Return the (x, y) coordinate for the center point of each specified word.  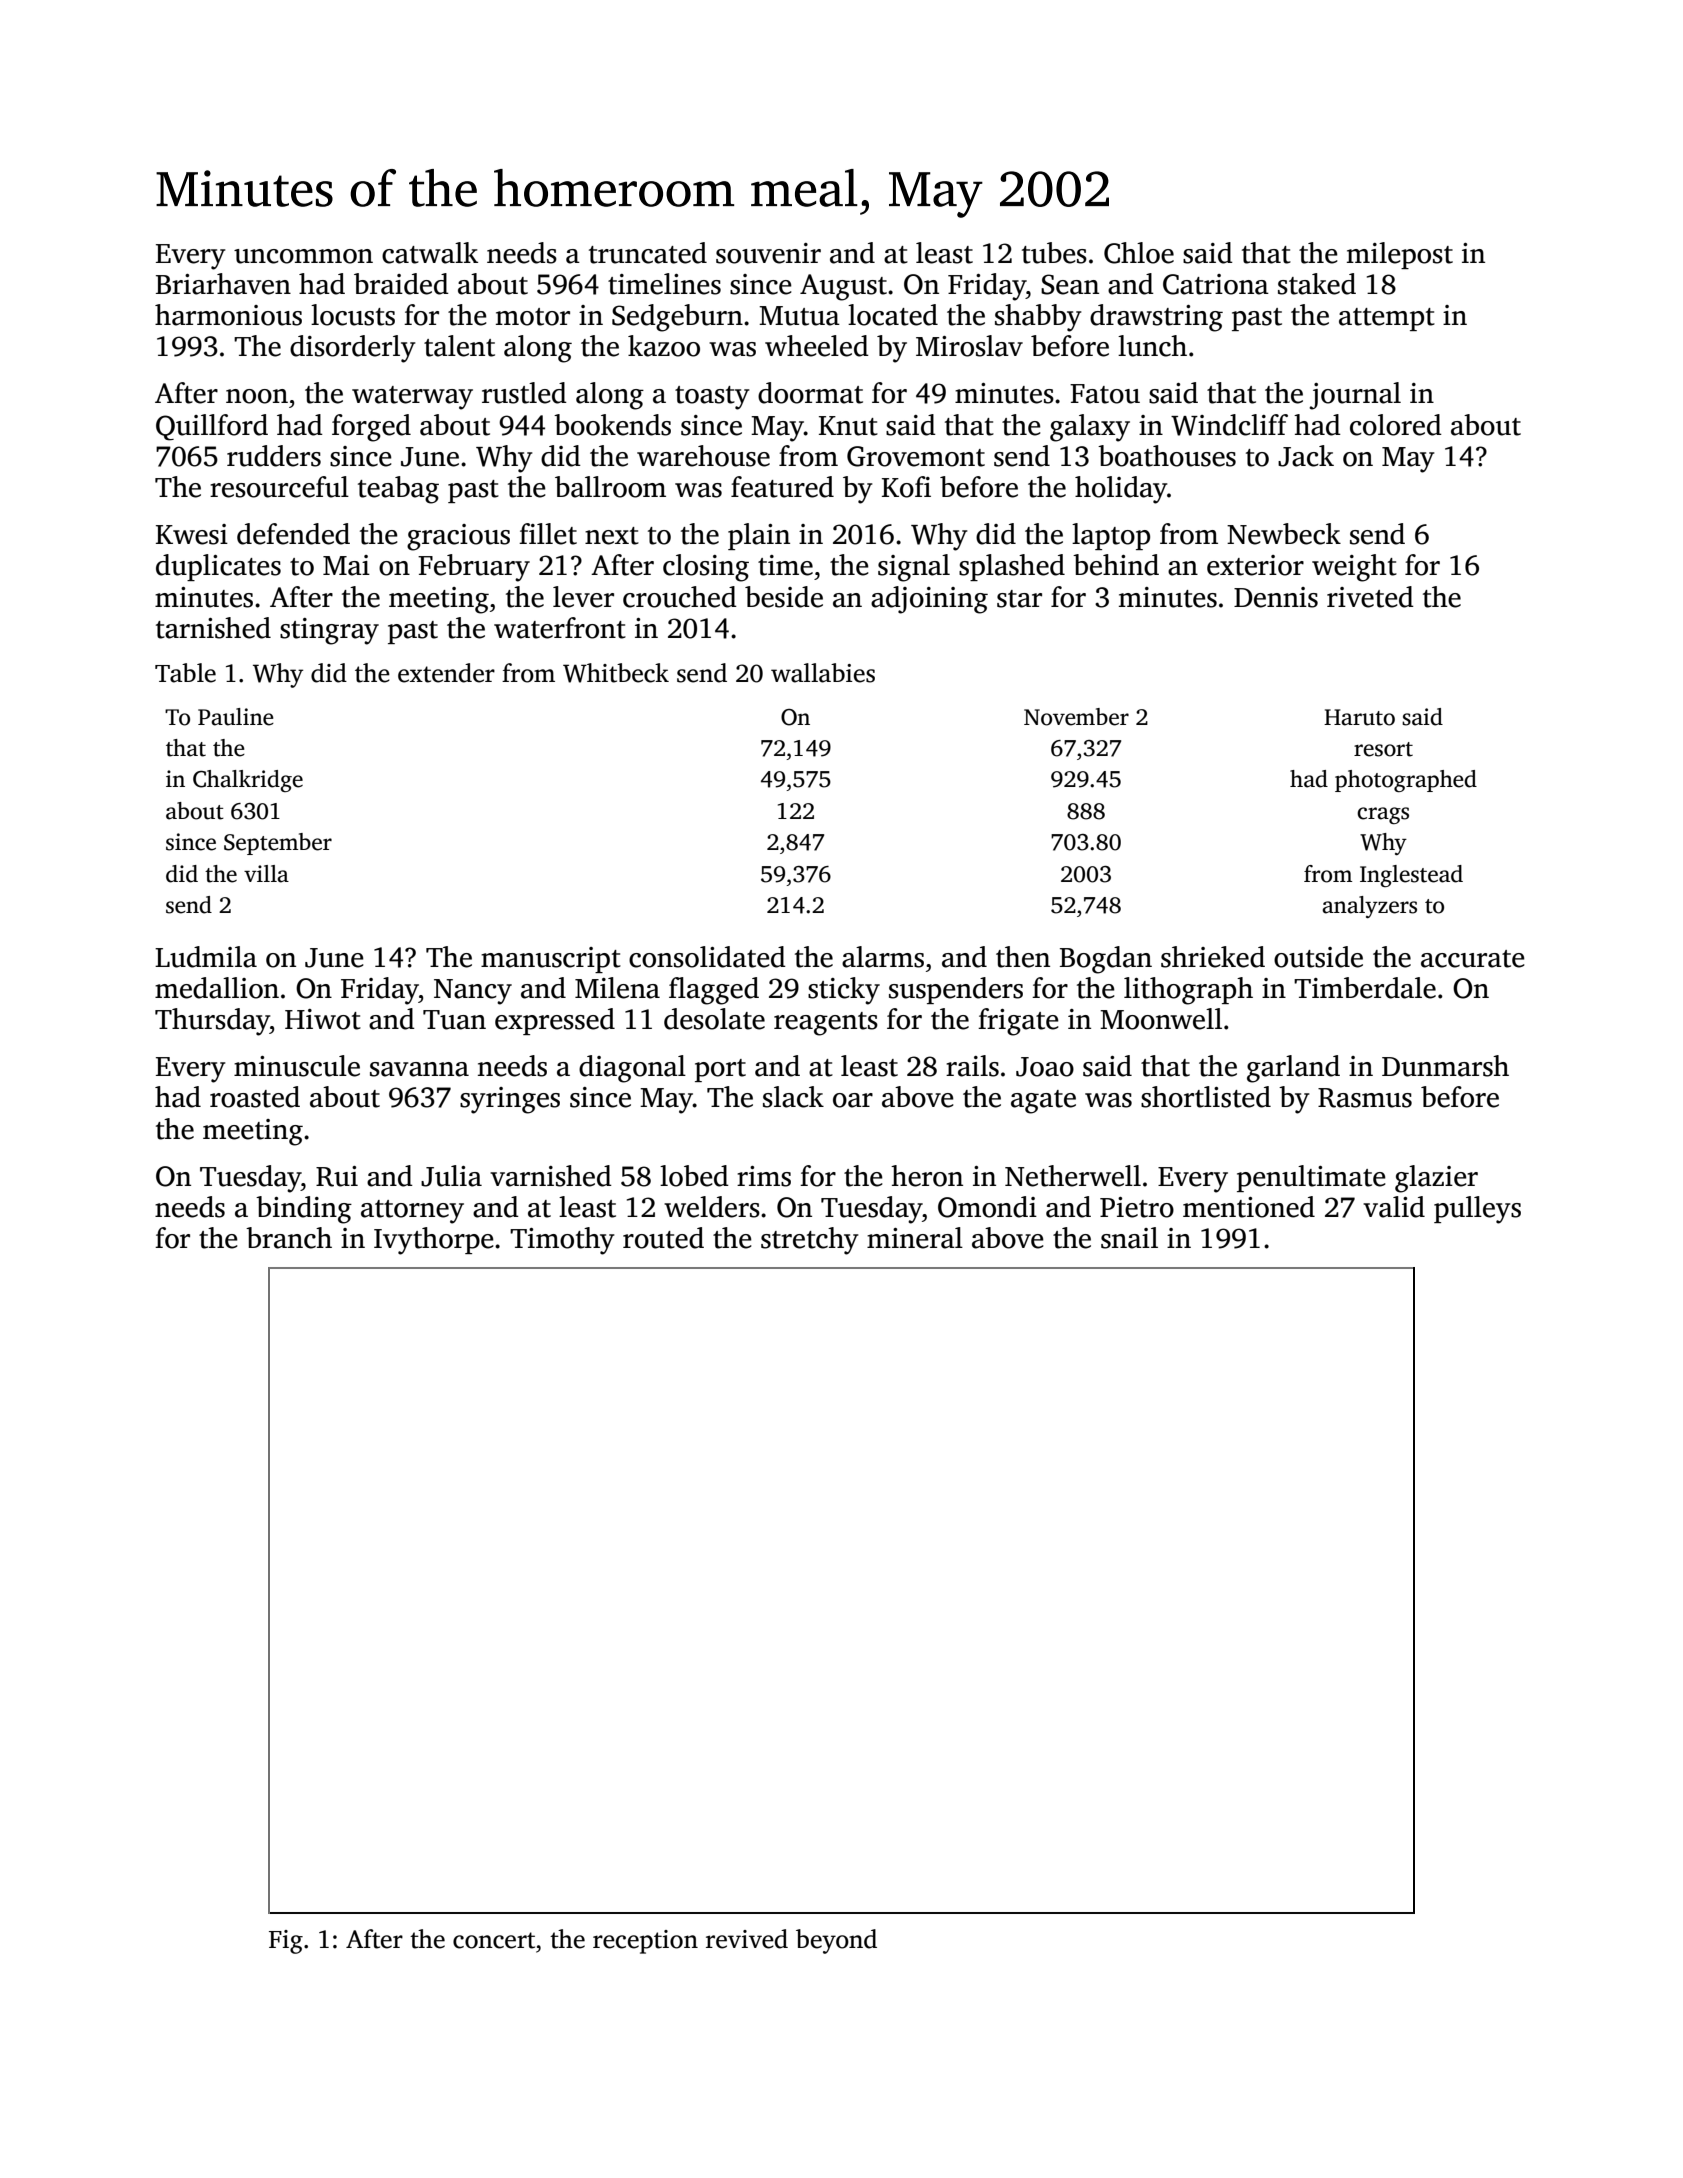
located (893, 315)
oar (853, 1100)
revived (747, 1939)
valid (1394, 1207)
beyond (836, 1941)
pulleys (1477, 1210)
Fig (286, 1942)
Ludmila (206, 957)
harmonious (228, 315)
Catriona (1216, 284)
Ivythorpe (434, 1241)
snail (1129, 1238)
